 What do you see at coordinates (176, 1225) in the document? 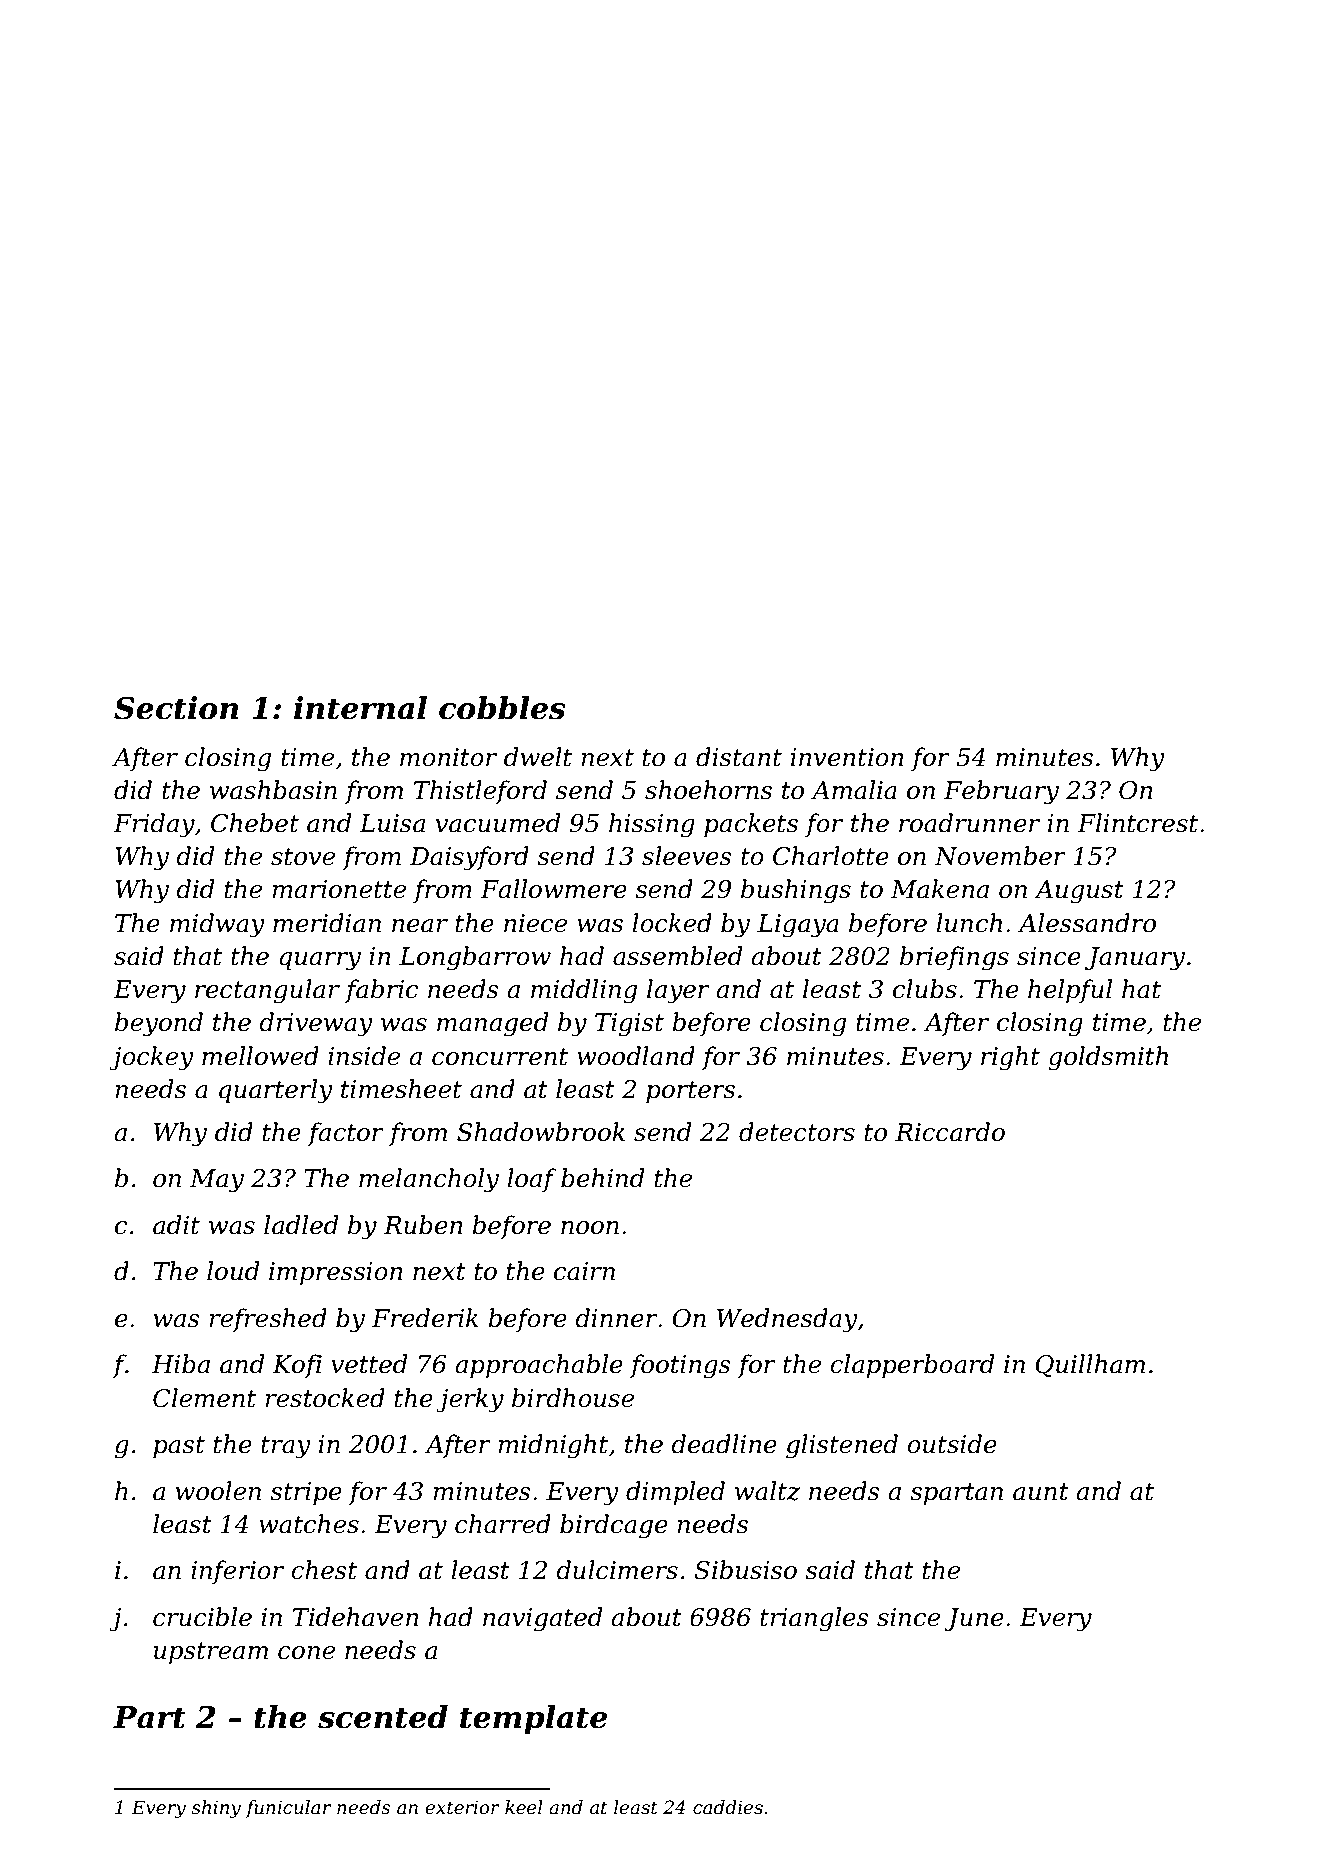
I see `adit` at bounding box center [176, 1225].
